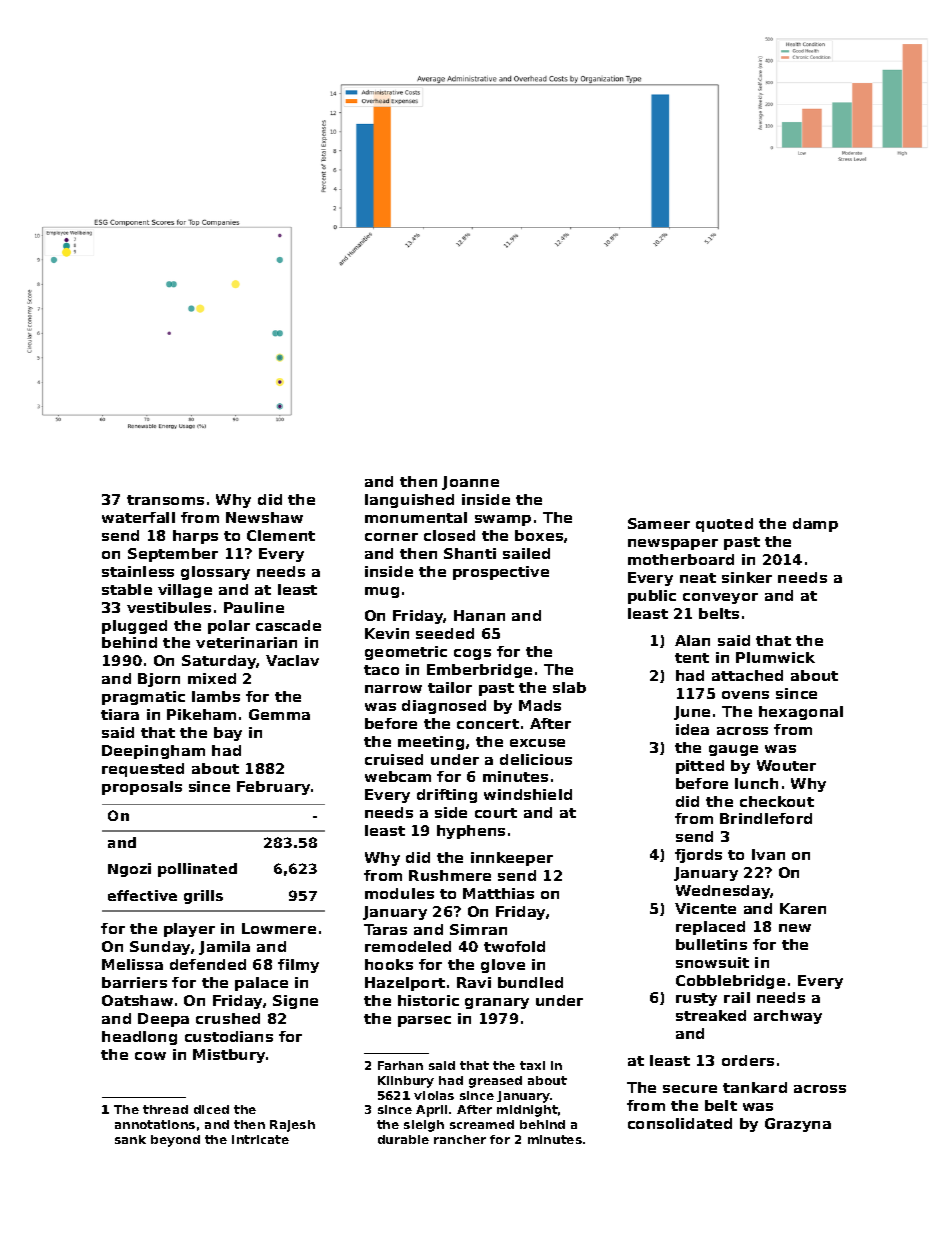 This screenshot has height=1233, width=952. What do you see at coordinates (150, 1056) in the screenshot?
I see `cow` at bounding box center [150, 1056].
